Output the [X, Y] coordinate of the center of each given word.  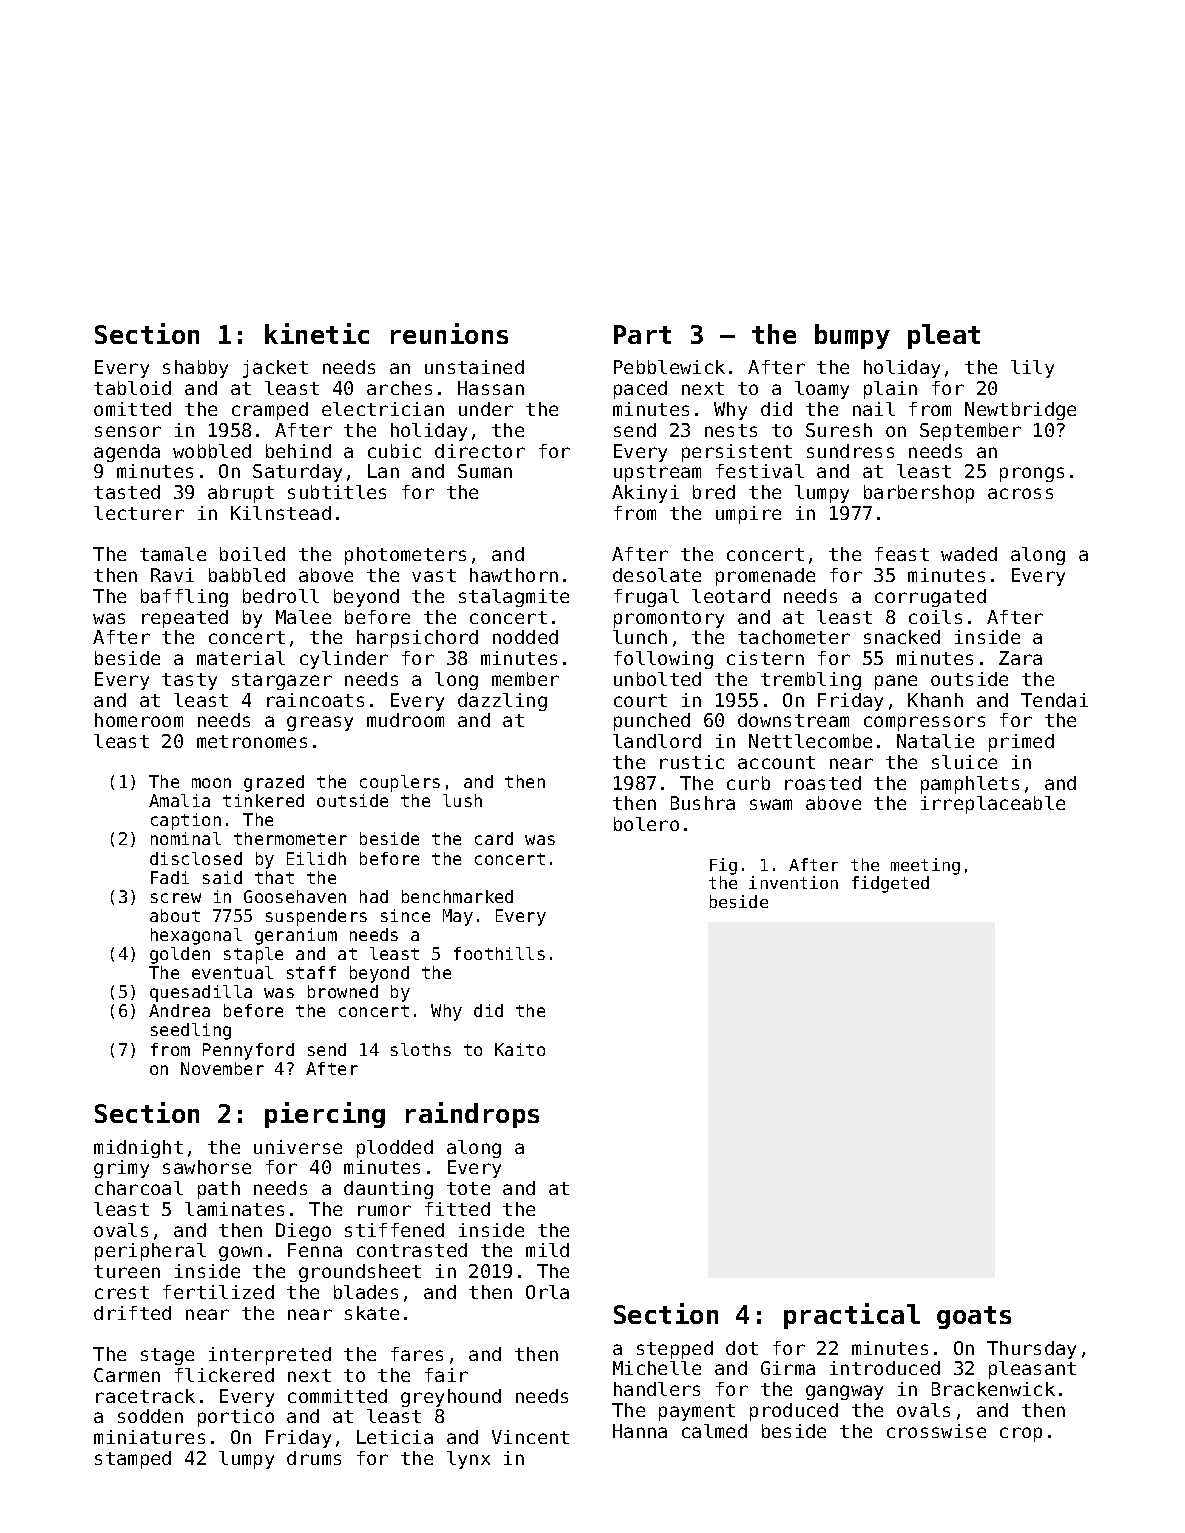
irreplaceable [993, 805]
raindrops [472, 1115]
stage [167, 1356]
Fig [723, 866]
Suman [485, 471]
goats [974, 1317]
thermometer [290, 838]
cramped [270, 411]
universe [298, 1147]
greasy [320, 723]
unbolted [657, 679]
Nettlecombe [810, 741]
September [970, 432]
